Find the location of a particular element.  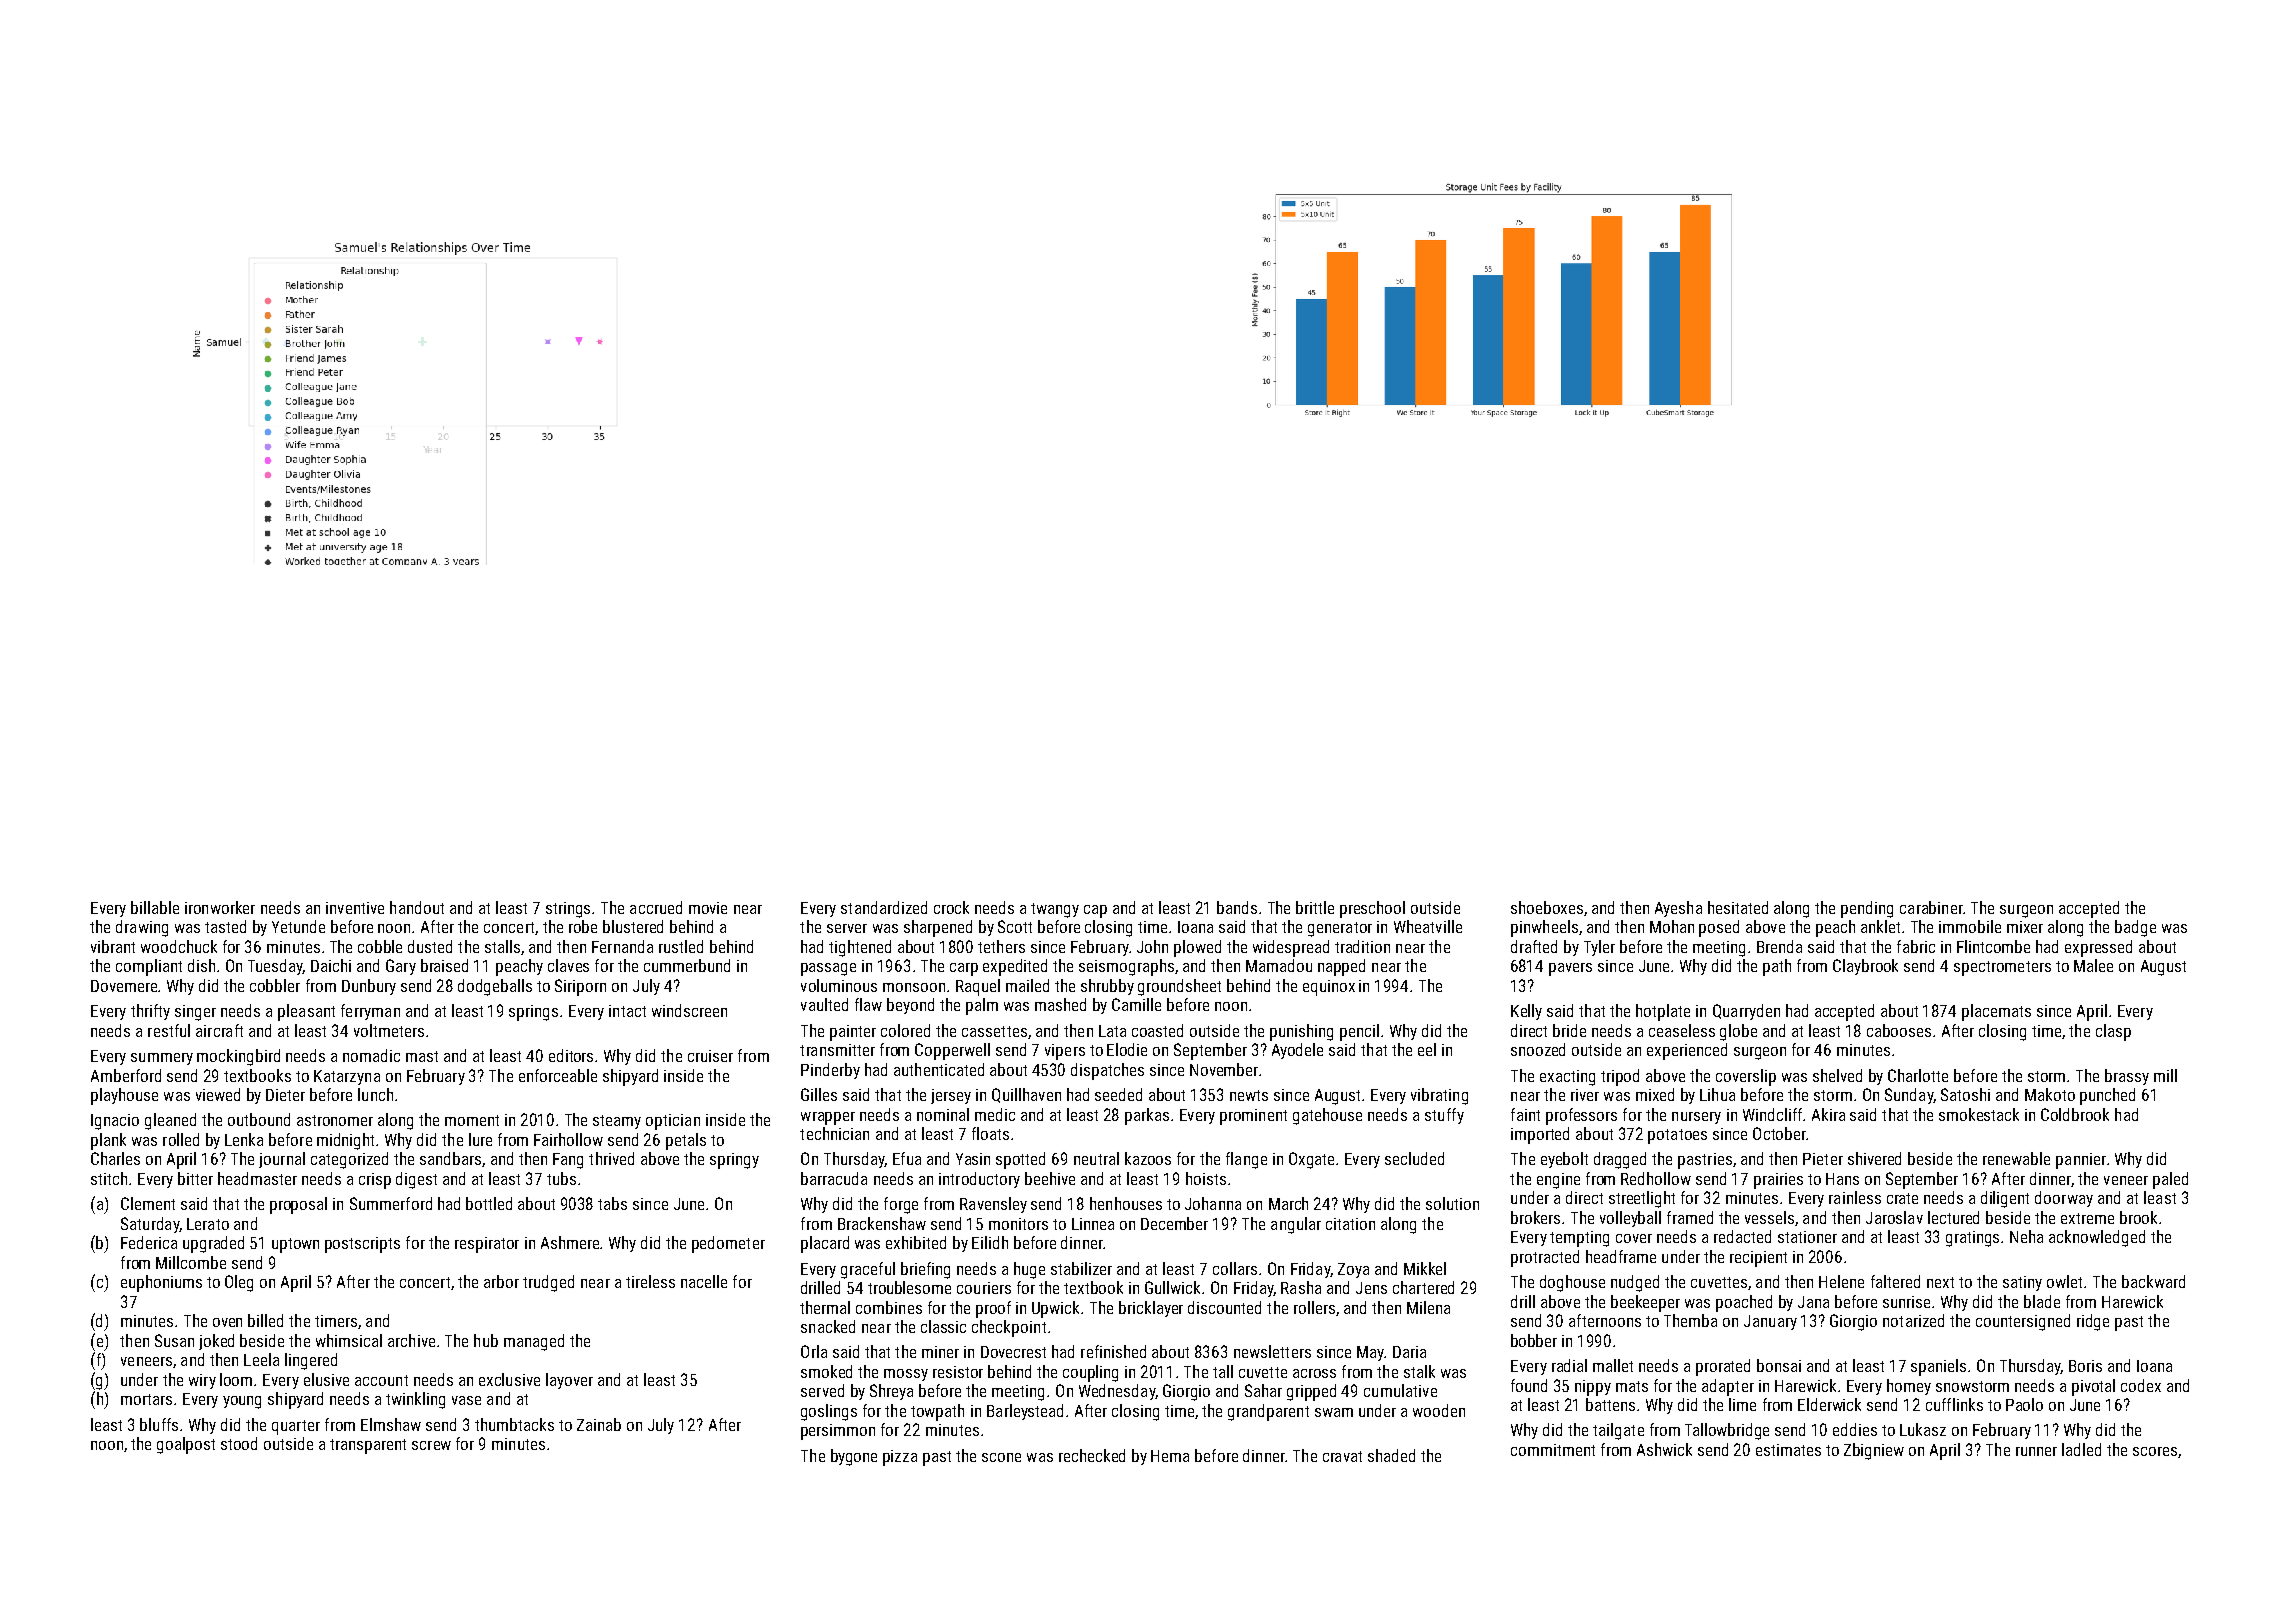

cufflinks is located at coordinates (1954, 1404).
